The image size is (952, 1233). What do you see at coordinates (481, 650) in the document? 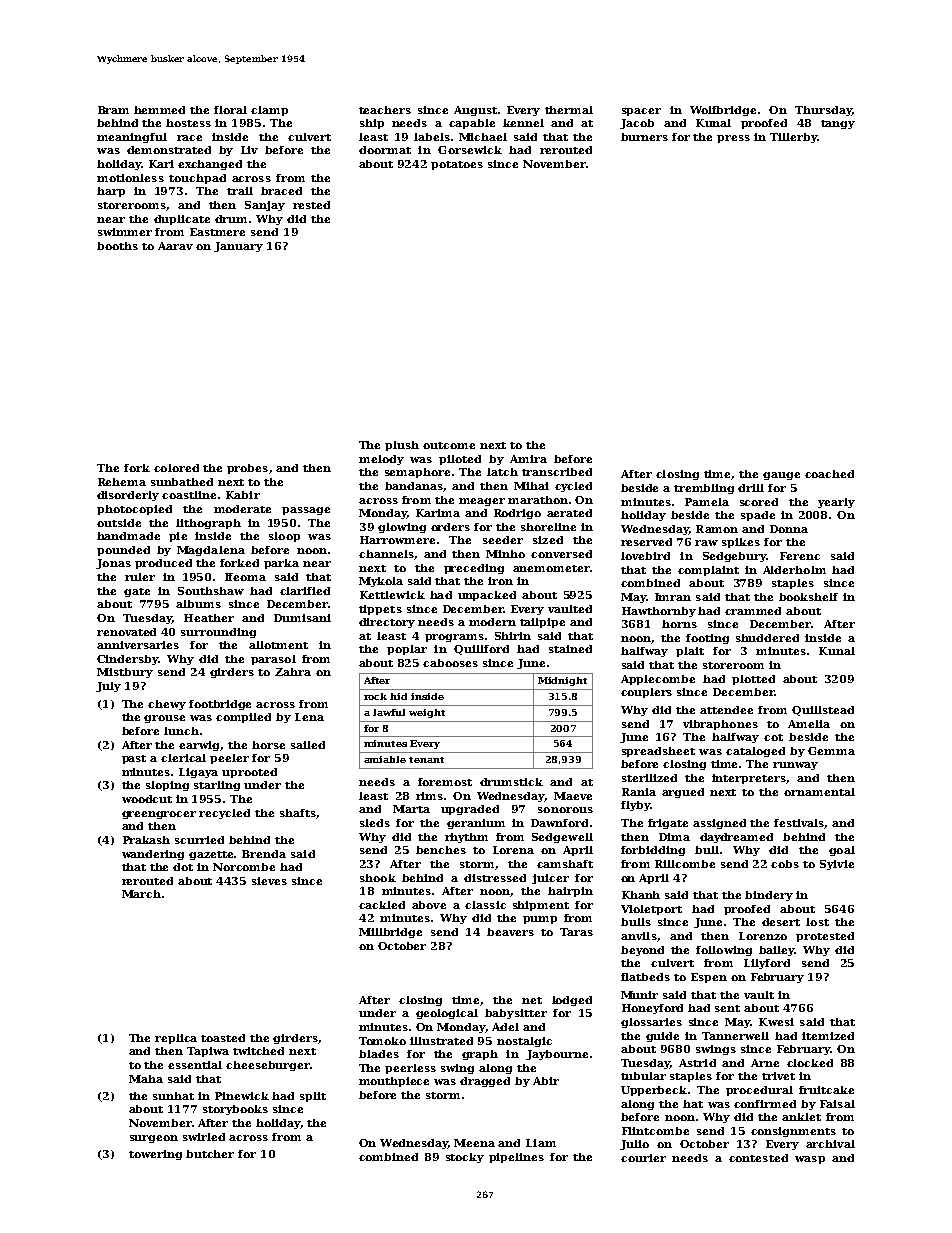
I see `Quillford` at bounding box center [481, 650].
